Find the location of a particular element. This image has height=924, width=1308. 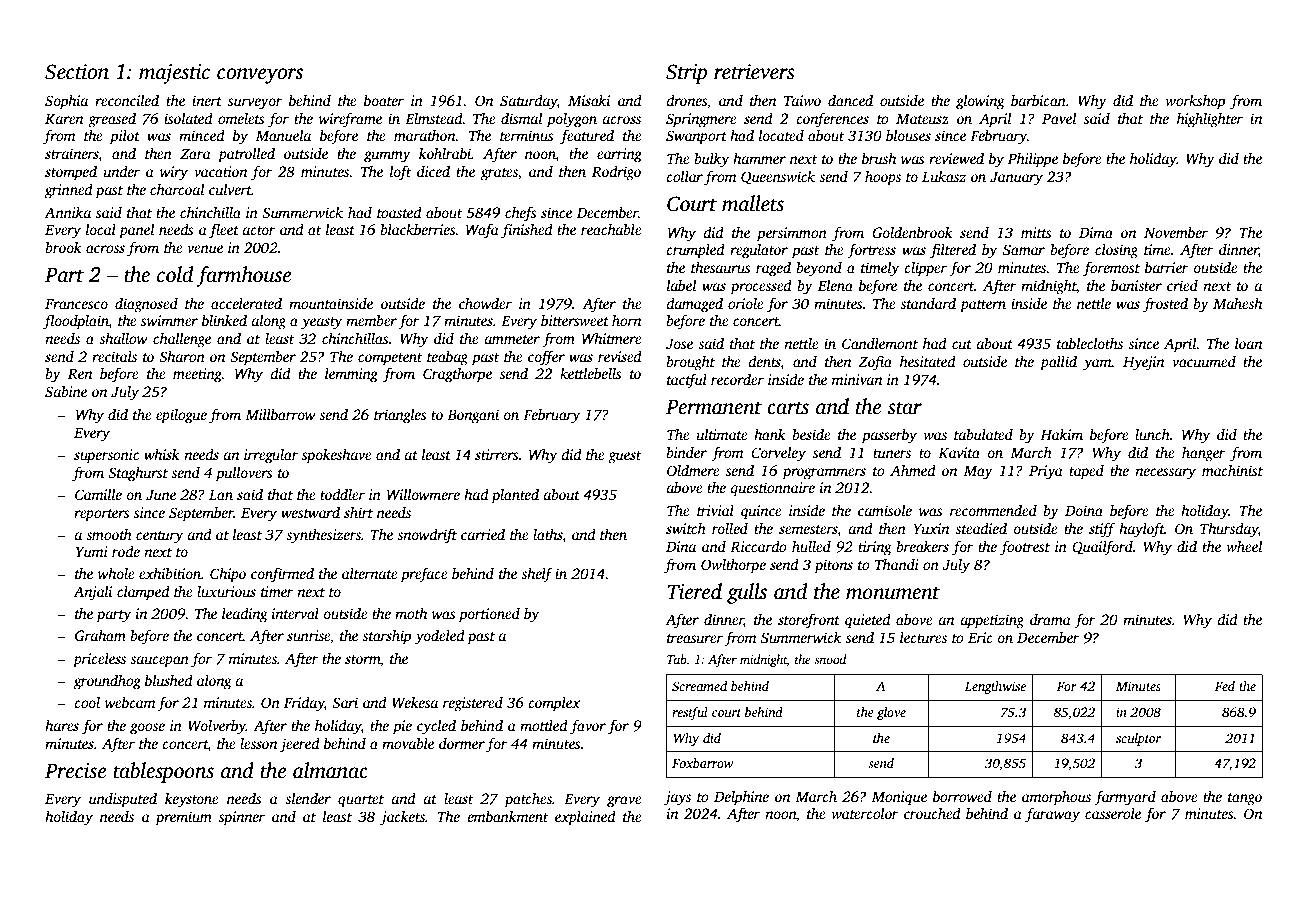

Strip is located at coordinates (686, 74).
